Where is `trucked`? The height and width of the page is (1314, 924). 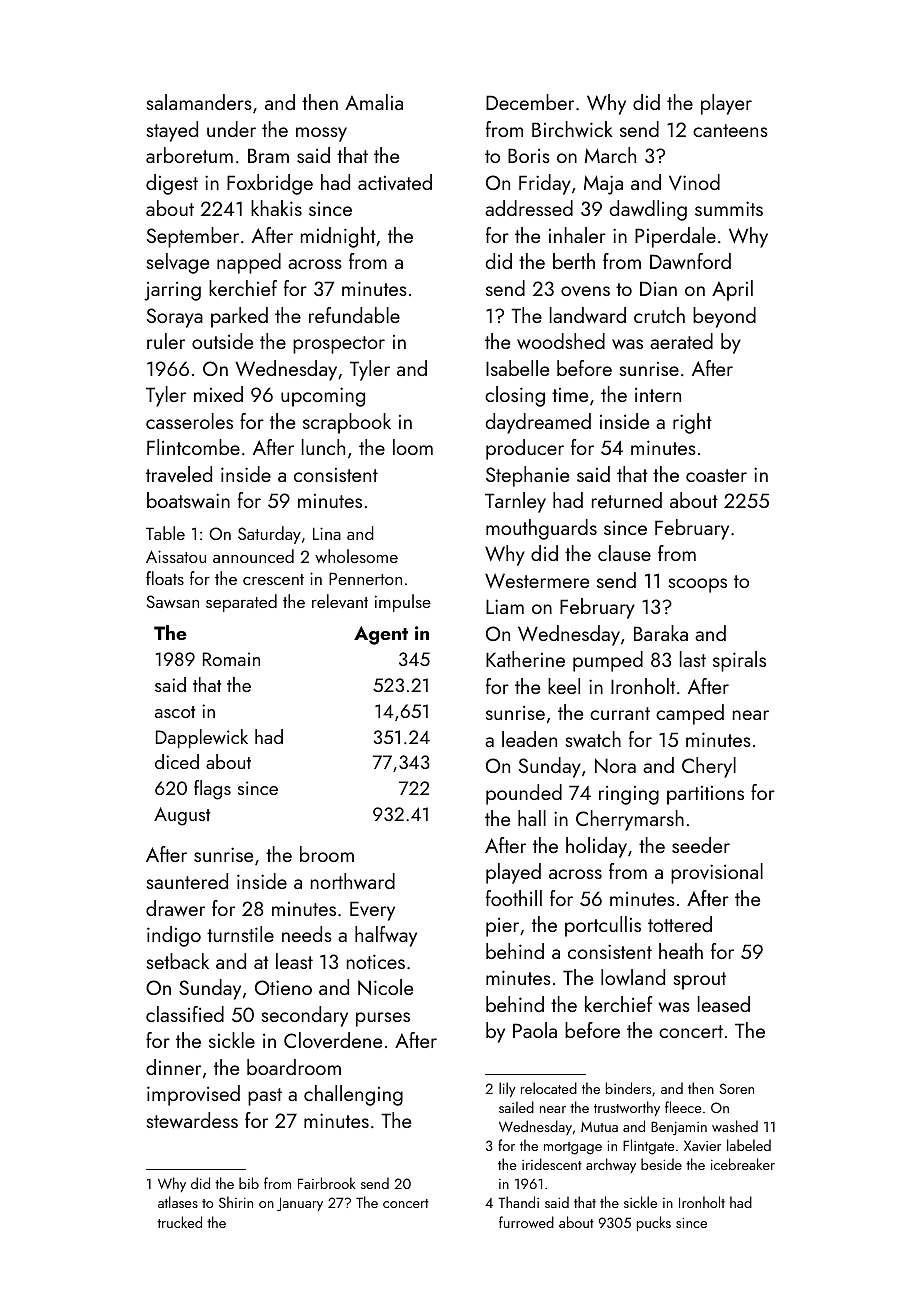 trucked is located at coordinates (179, 1222).
